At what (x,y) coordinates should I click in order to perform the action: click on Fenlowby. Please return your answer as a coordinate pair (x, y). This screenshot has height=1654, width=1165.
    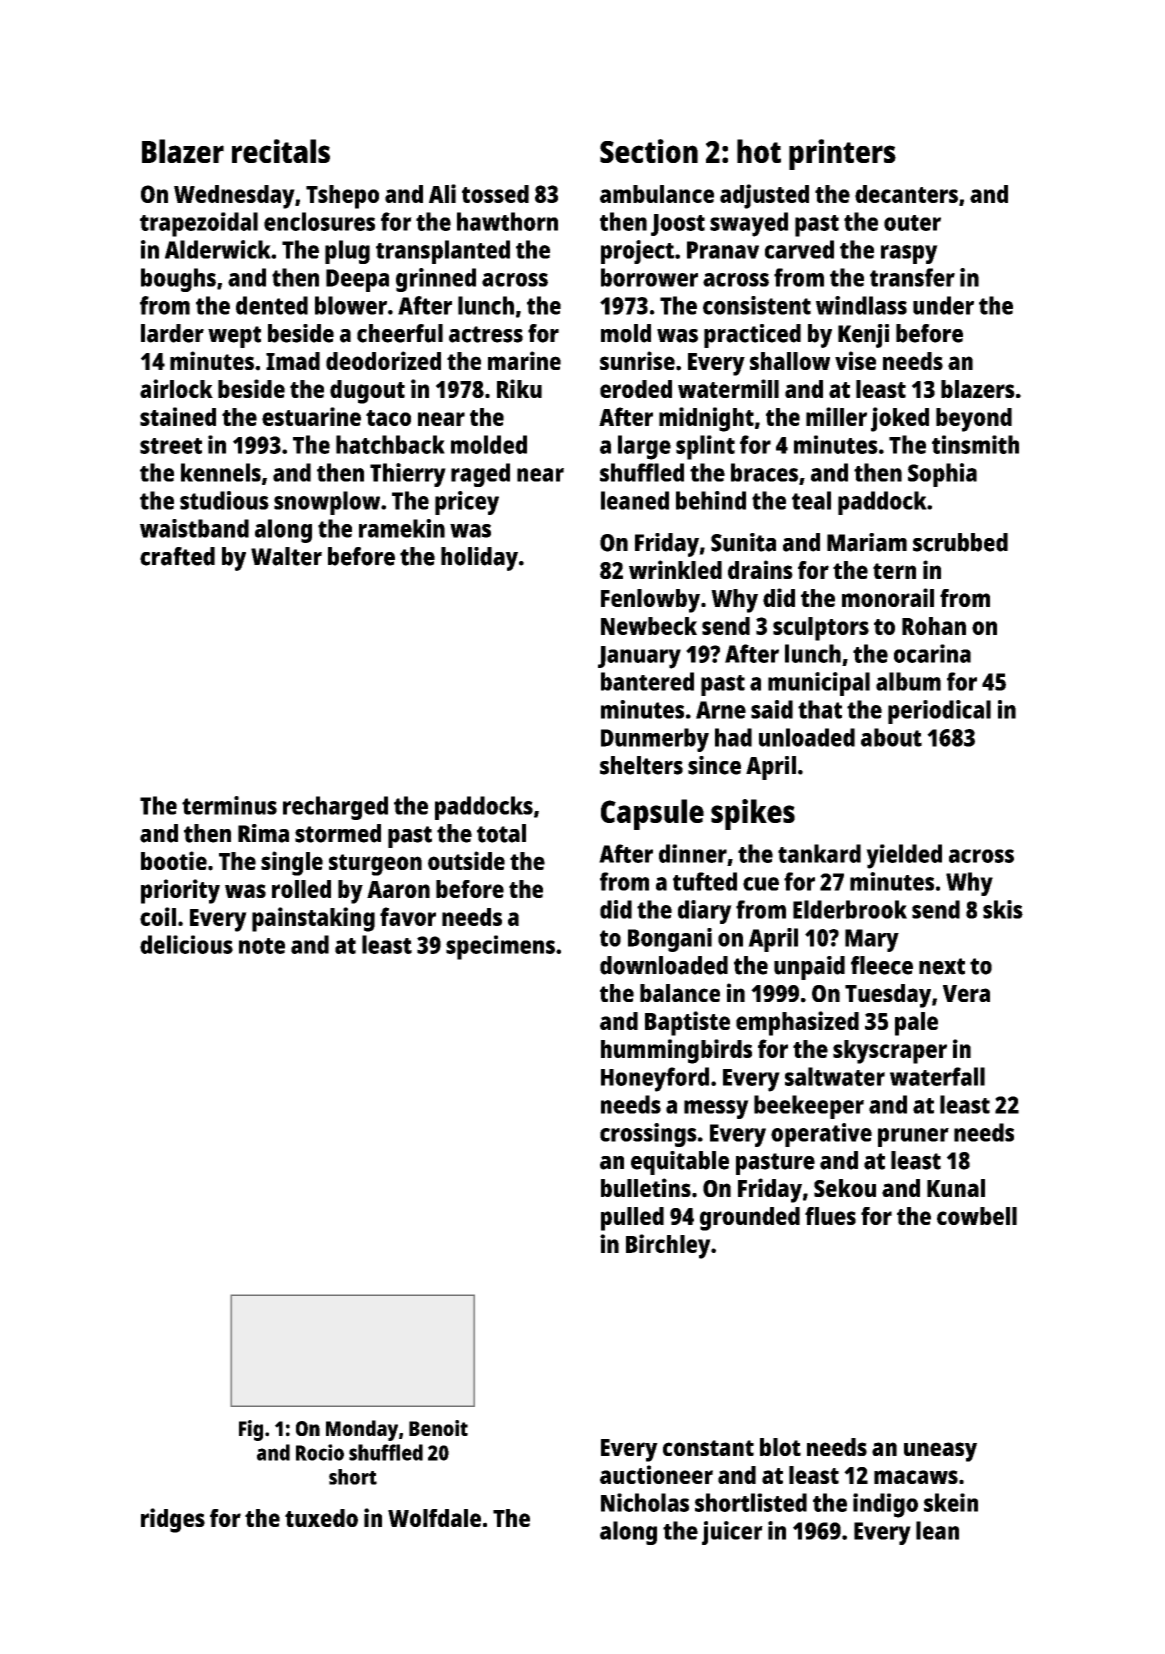
    Looking at the image, I should click on (650, 601).
